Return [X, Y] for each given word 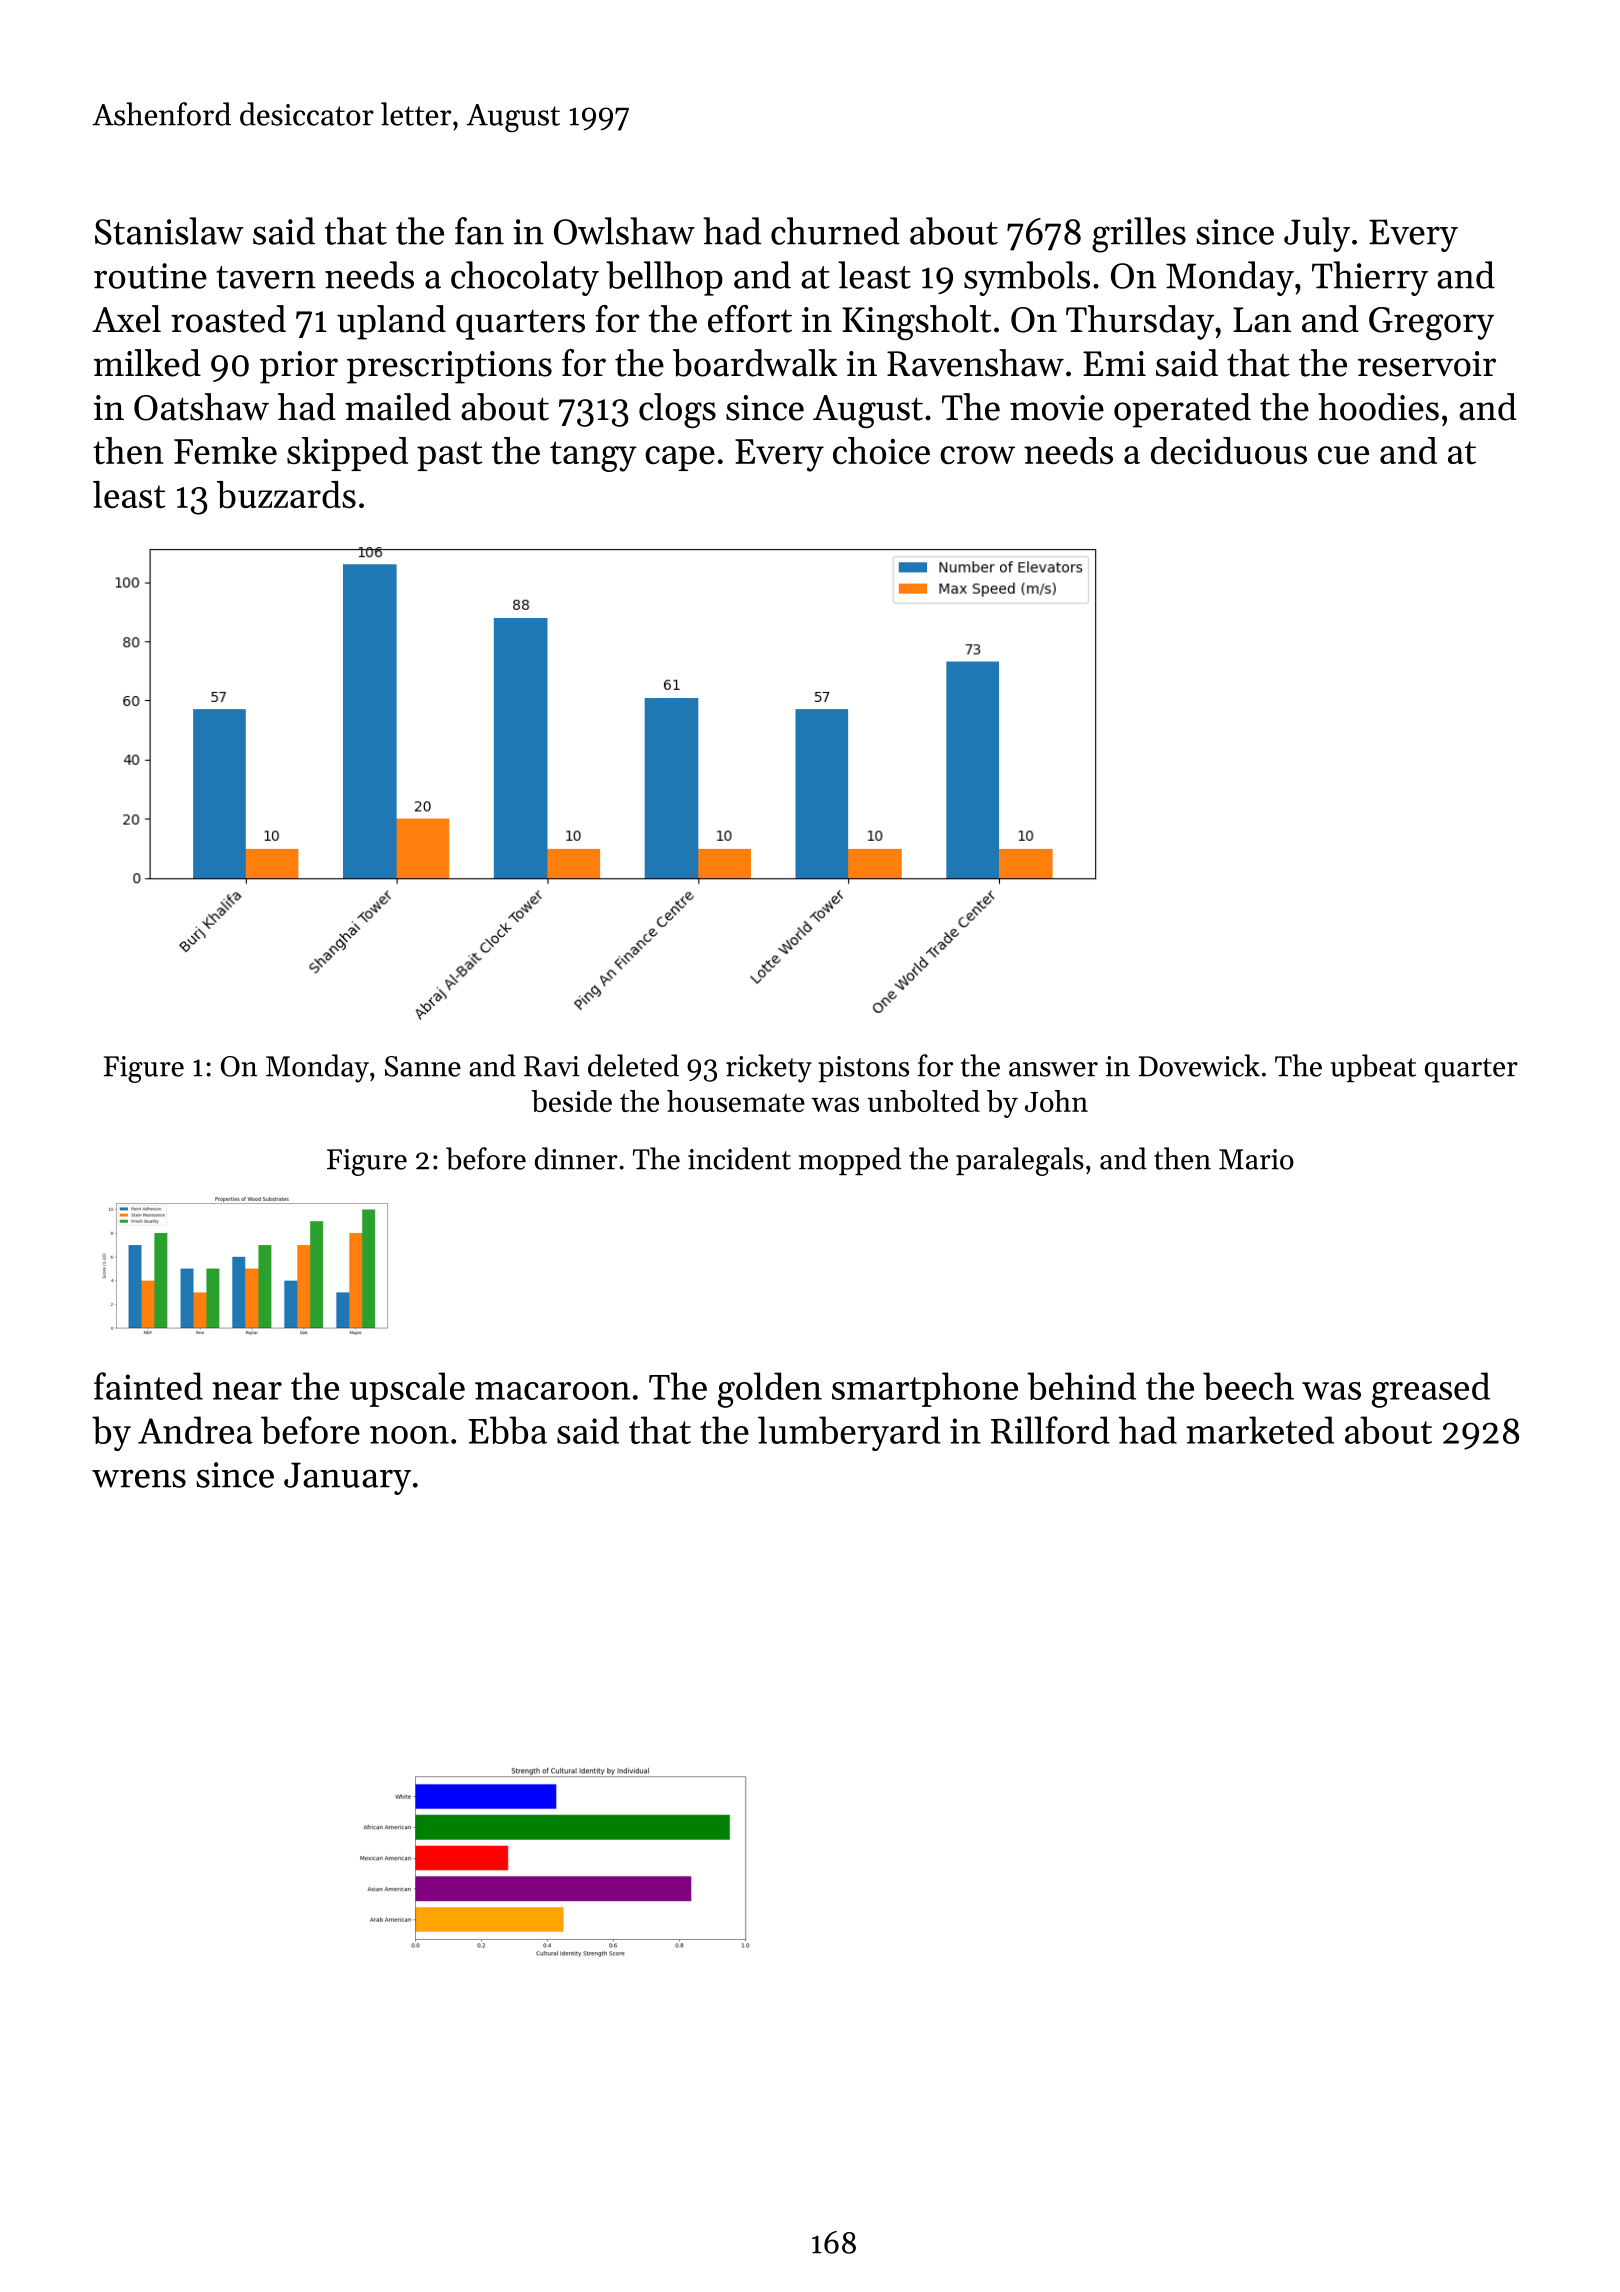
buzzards [286, 494]
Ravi [551, 1066]
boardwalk [755, 363]
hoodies [1378, 407]
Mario [1256, 1159]
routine [150, 276]
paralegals [1020, 1161]
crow [977, 455]
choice [881, 450]
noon [409, 1435]
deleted [633, 1065]
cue [1343, 455]
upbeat [1373, 1068]
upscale [407, 1389]
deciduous [1229, 450]
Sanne [423, 1066]
